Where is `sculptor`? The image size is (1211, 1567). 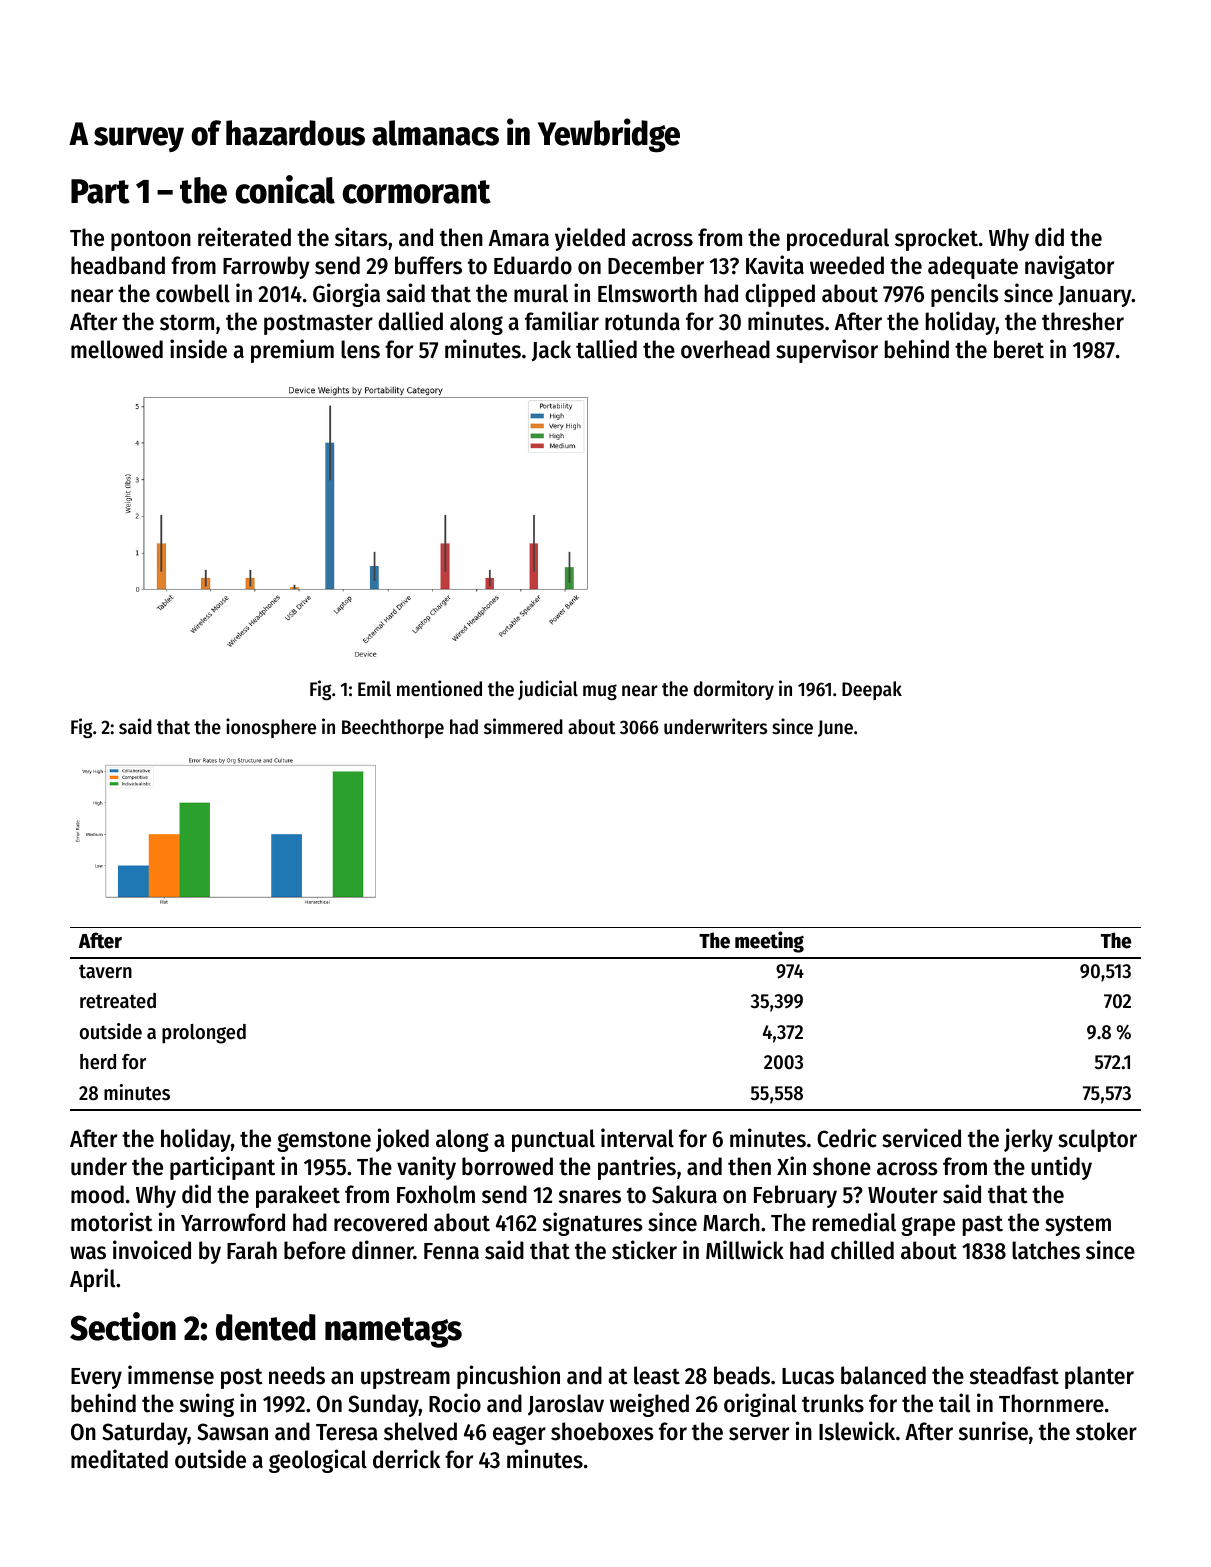
sculptor is located at coordinates (1097, 1140).
